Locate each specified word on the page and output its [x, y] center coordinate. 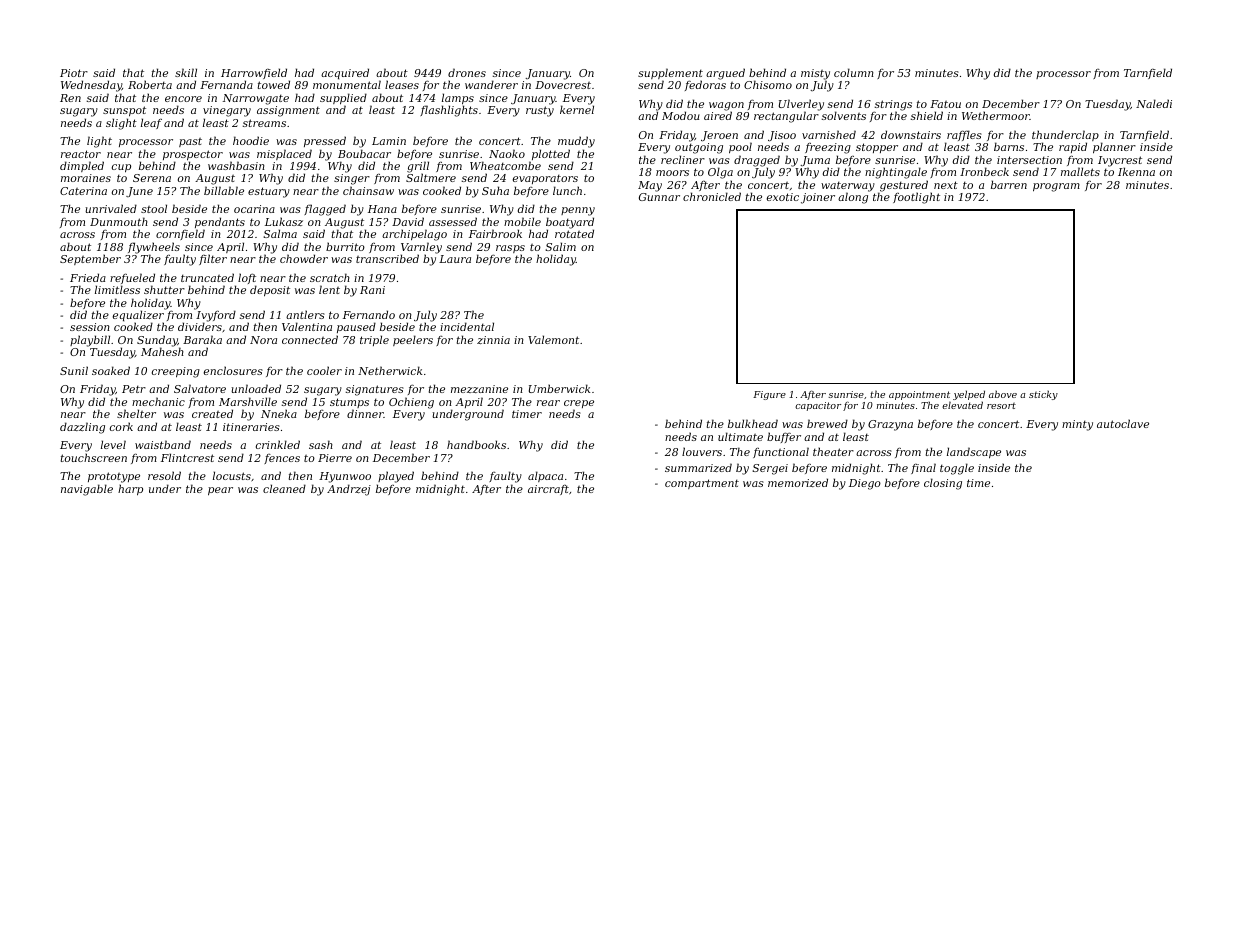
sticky [1043, 395]
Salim [560, 246]
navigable [87, 490]
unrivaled [111, 208]
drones [467, 72]
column [854, 72]
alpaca [545, 476]
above [1003, 394]
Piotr [74, 73]
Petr [134, 389]
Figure [769, 395]
